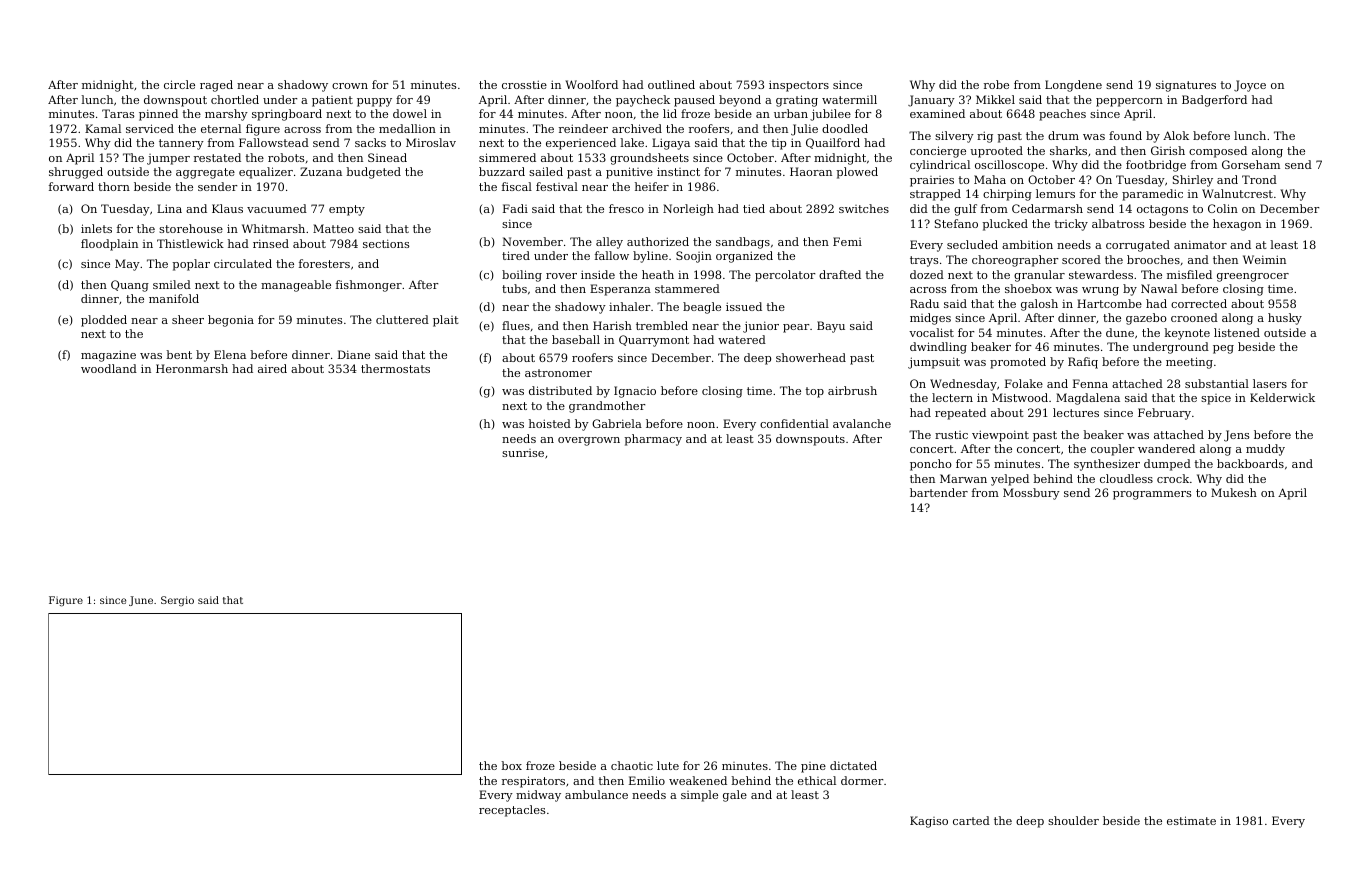  I want to click on dormer, so click(862, 780).
